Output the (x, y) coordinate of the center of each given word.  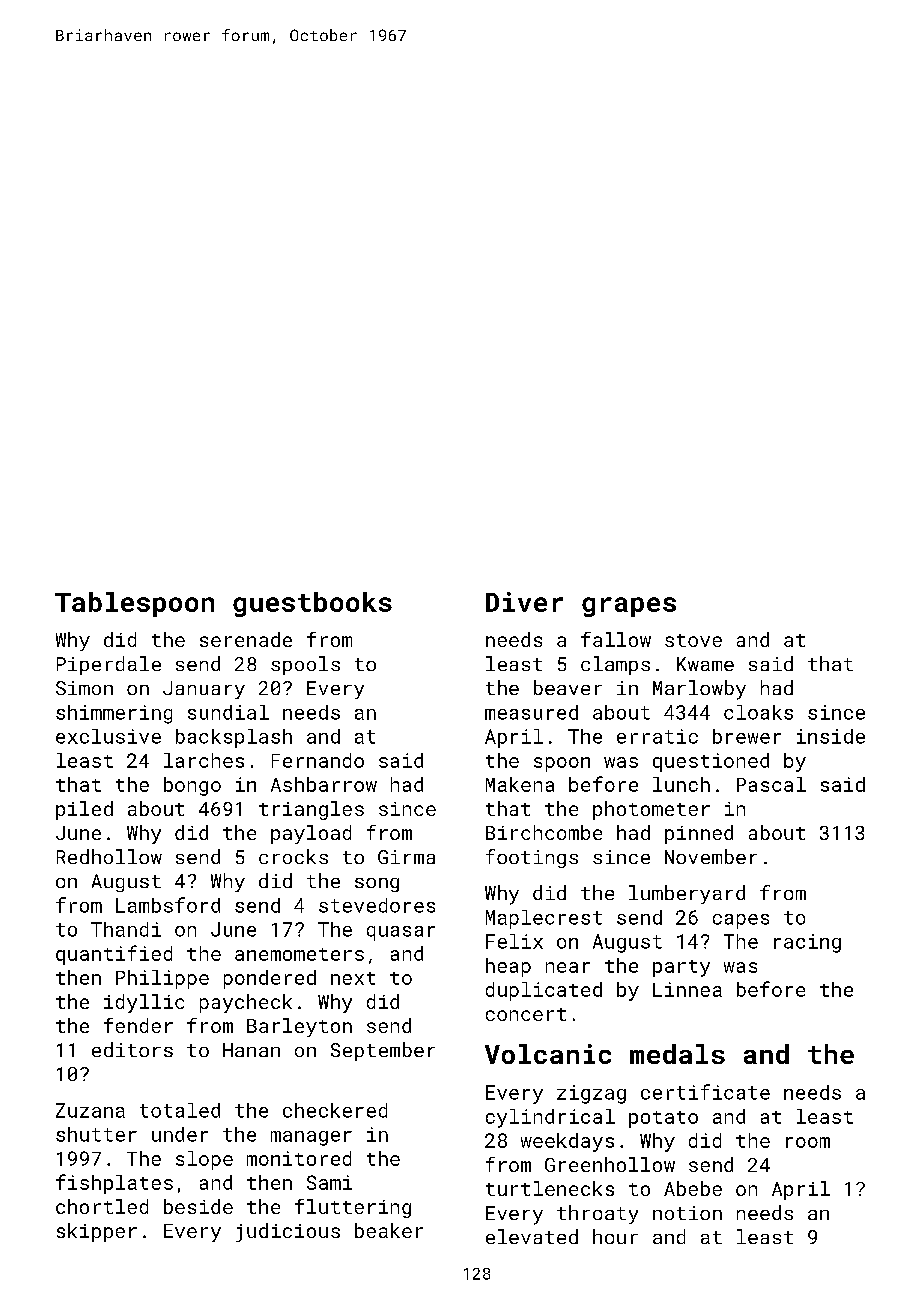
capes (741, 921)
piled (84, 810)
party (681, 968)
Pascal (771, 784)
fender (138, 1025)
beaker (389, 1230)
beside (198, 1206)
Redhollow (109, 856)
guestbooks (312, 604)
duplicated (544, 991)
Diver (524, 602)
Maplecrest (544, 919)
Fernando (318, 760)
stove (693, 640)
